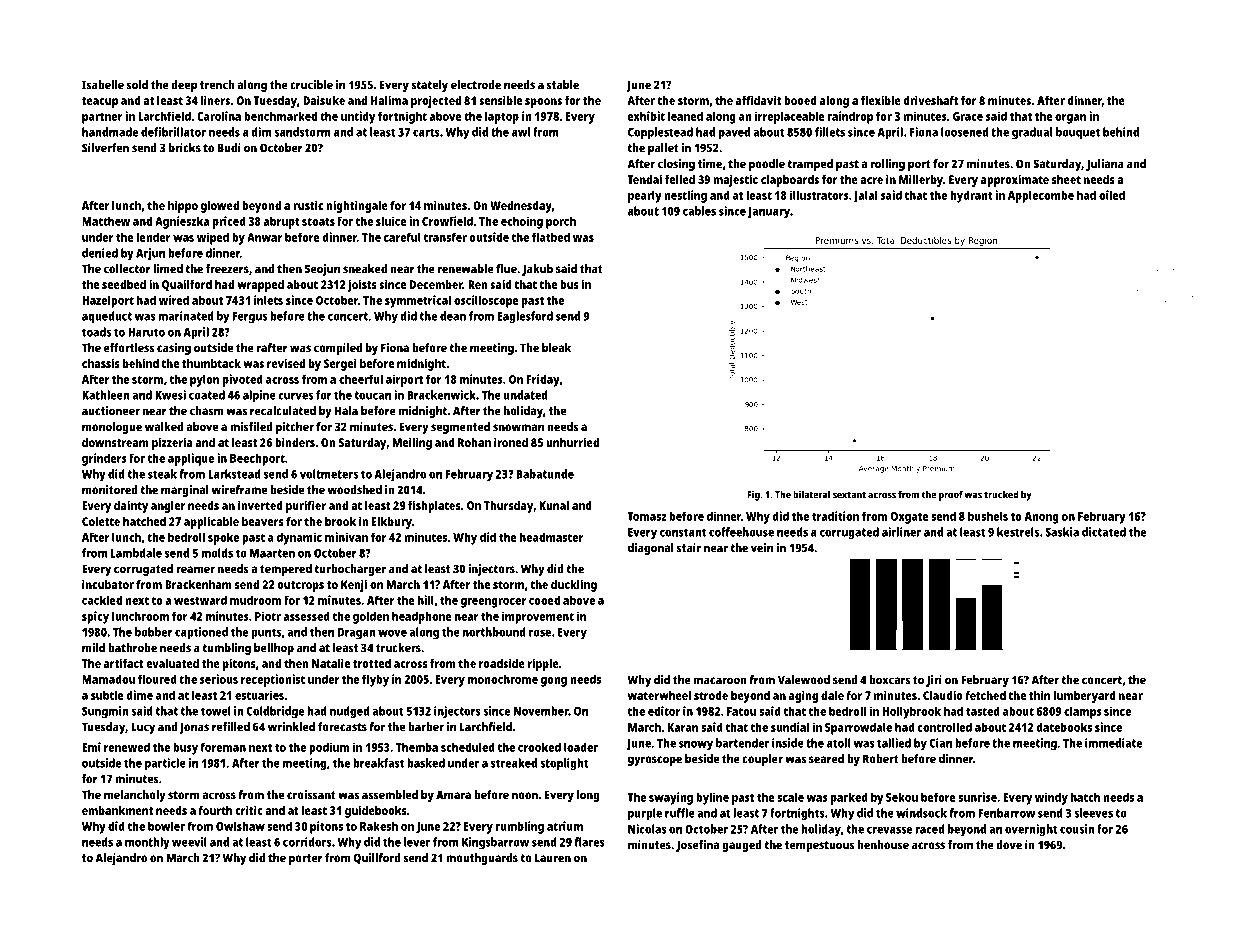 The height and width of the screenshot is (952, 1233). I want to click on projected, so click(436, 101).
